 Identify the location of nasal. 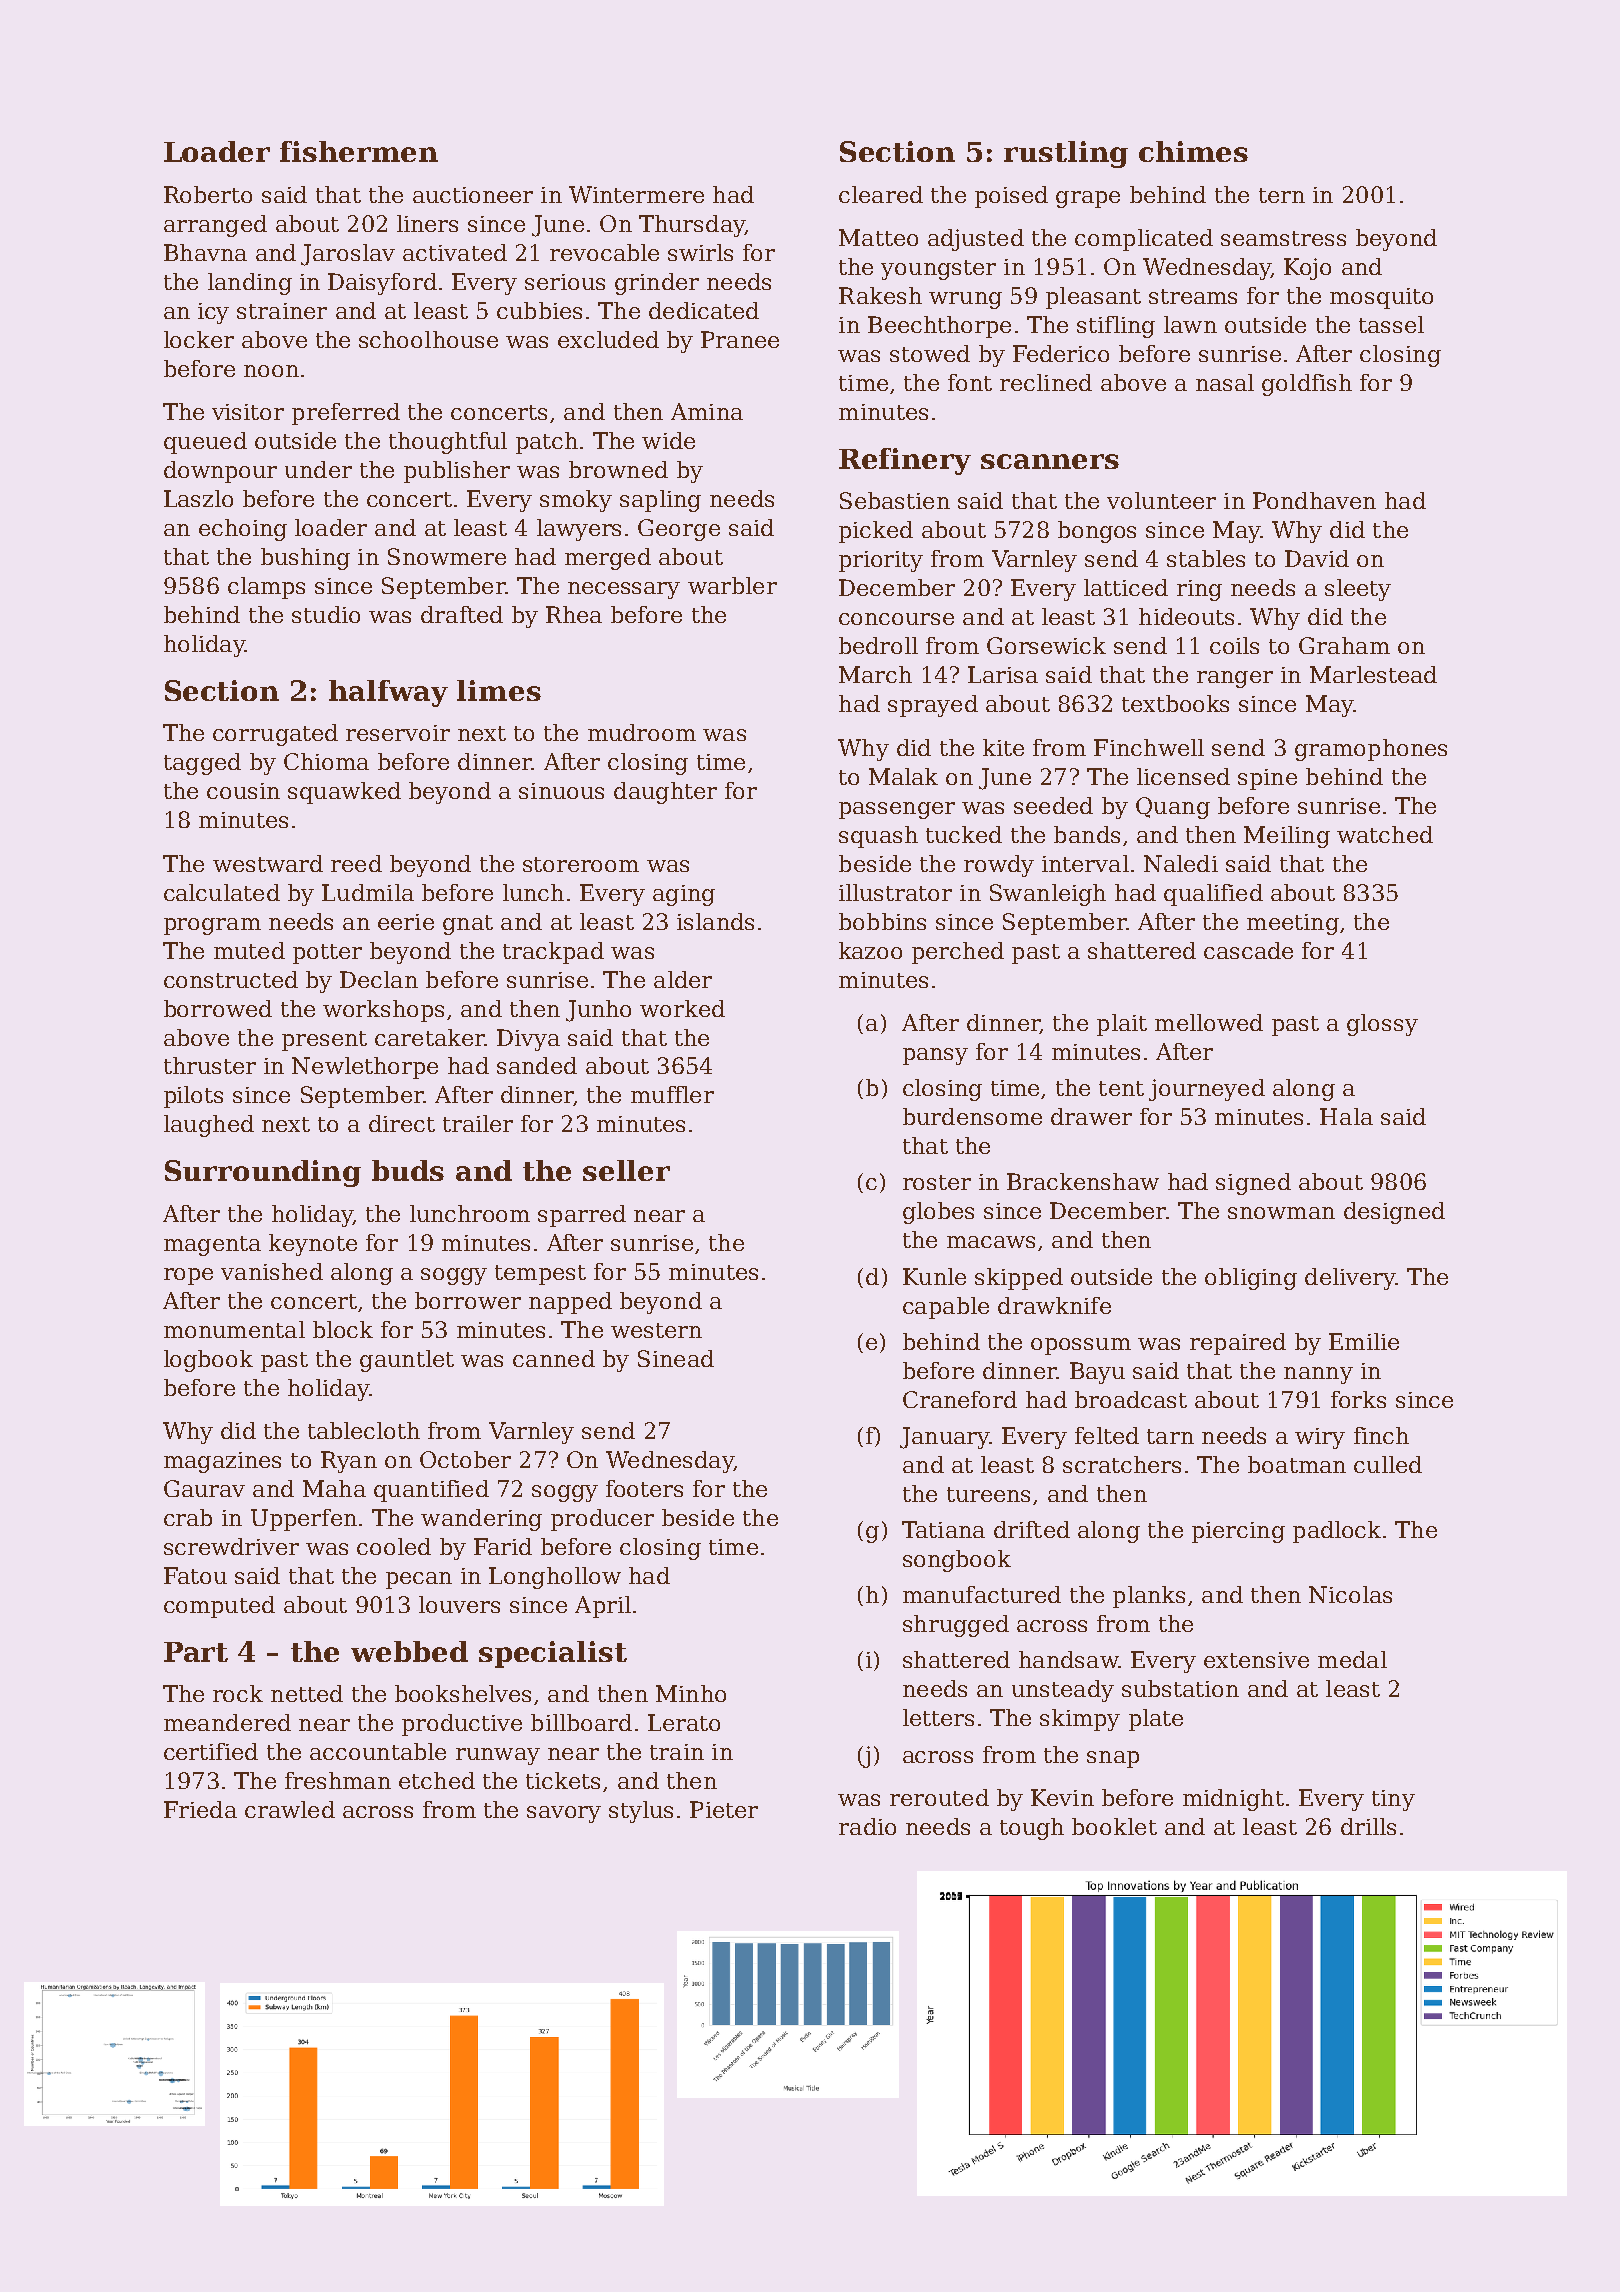
(1225, 382).
